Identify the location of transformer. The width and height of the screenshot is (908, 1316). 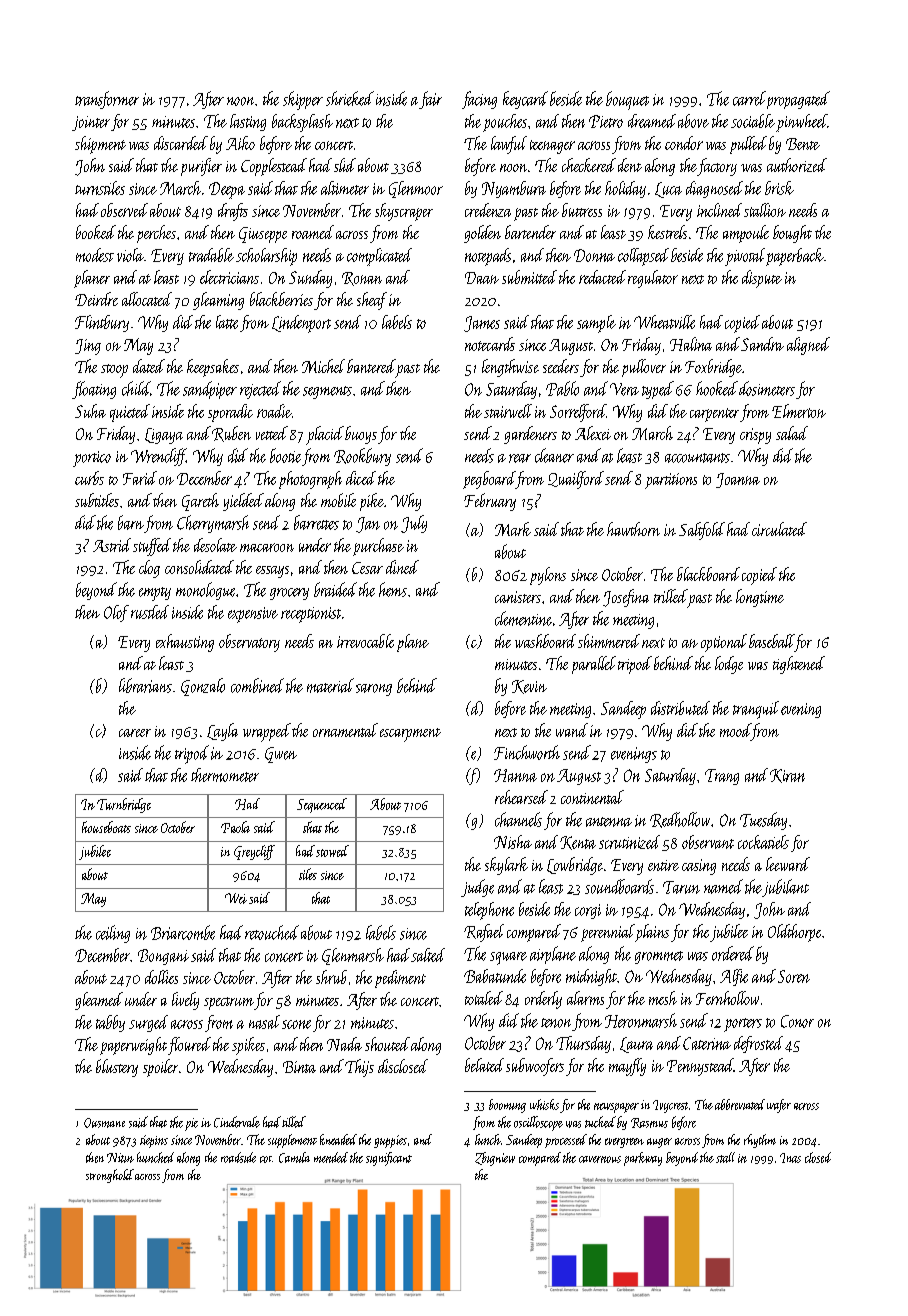
(107, 100).
